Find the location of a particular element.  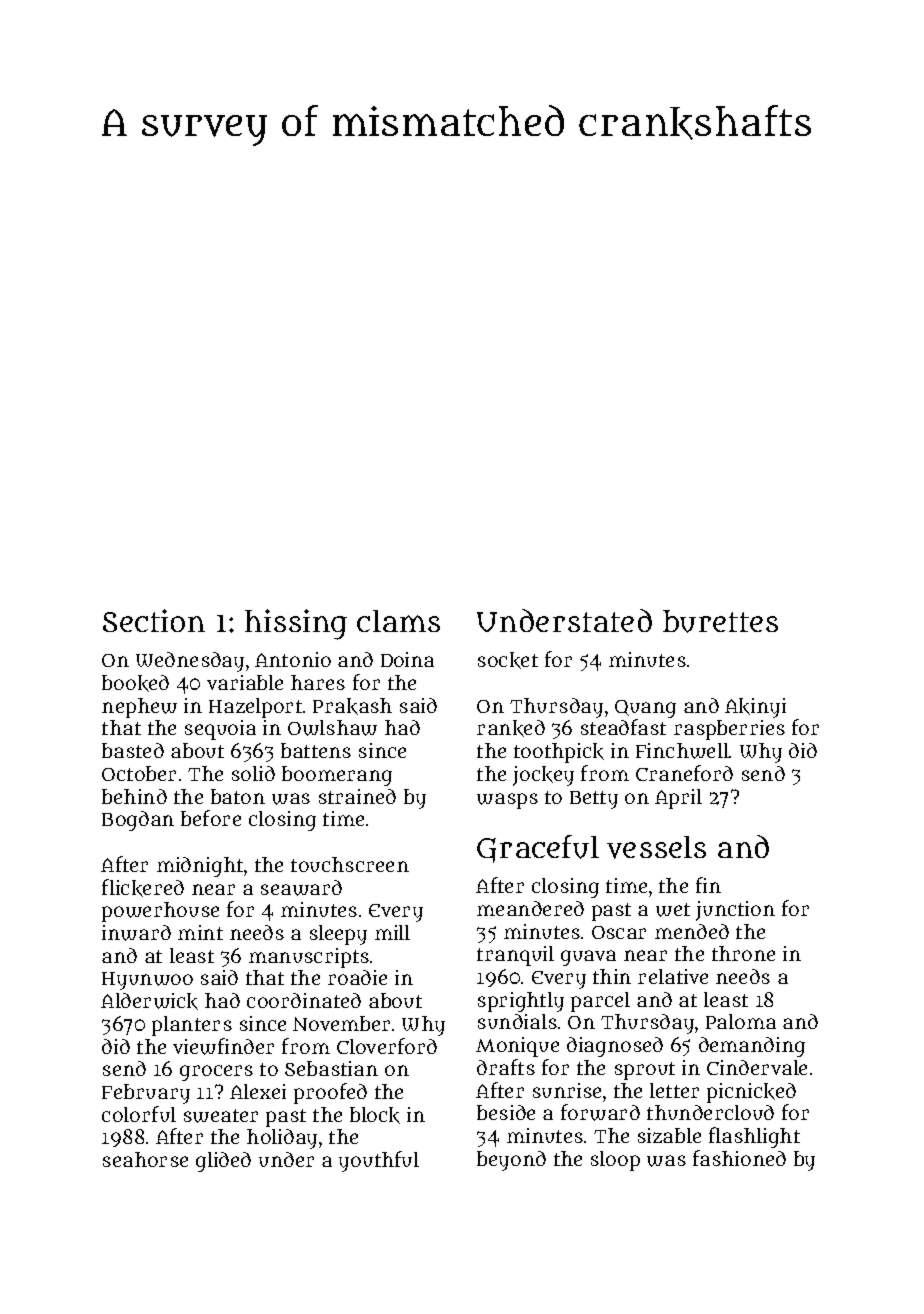

Akinyi is located at coordinates (755, 708).
